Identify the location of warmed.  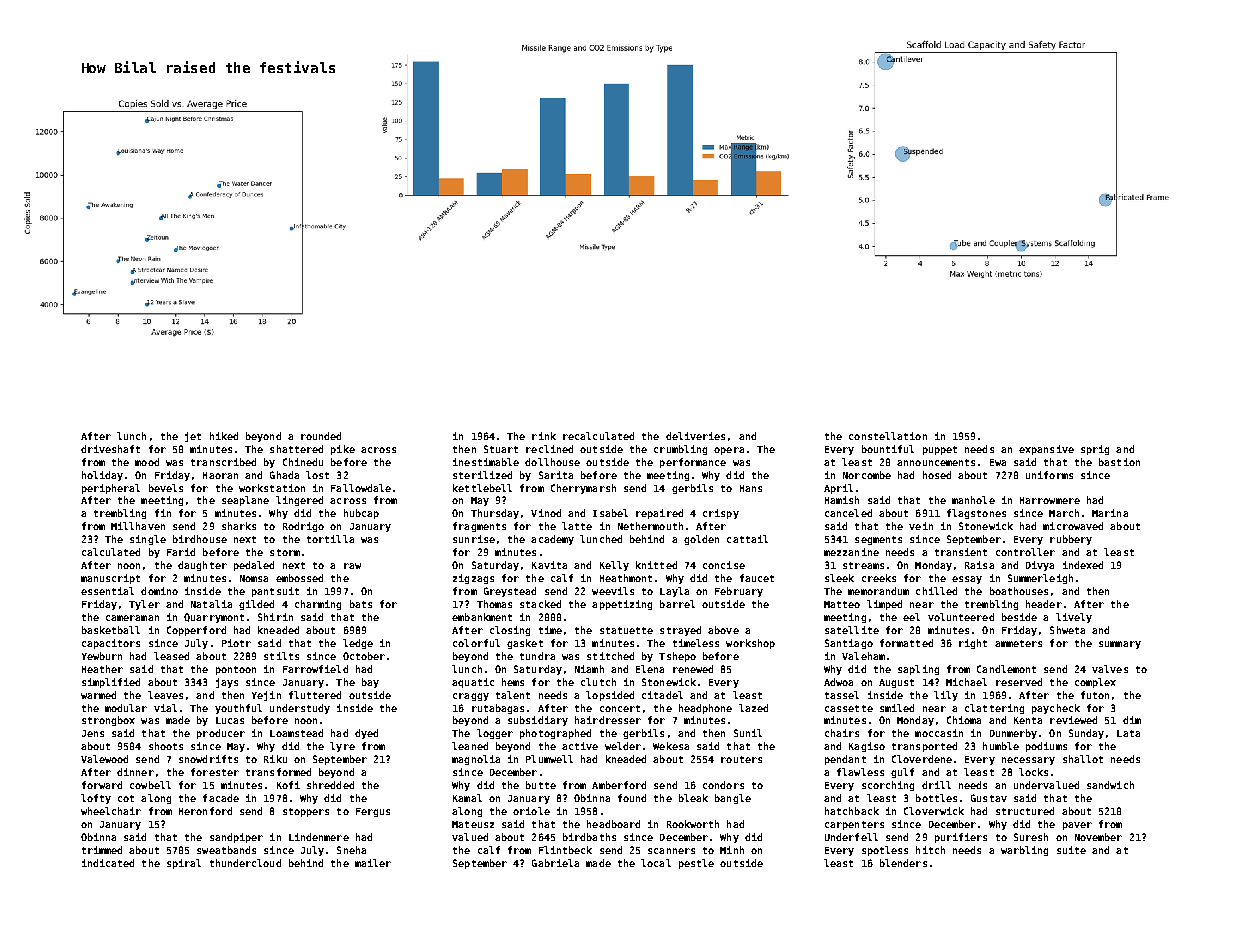
(98, 695).
